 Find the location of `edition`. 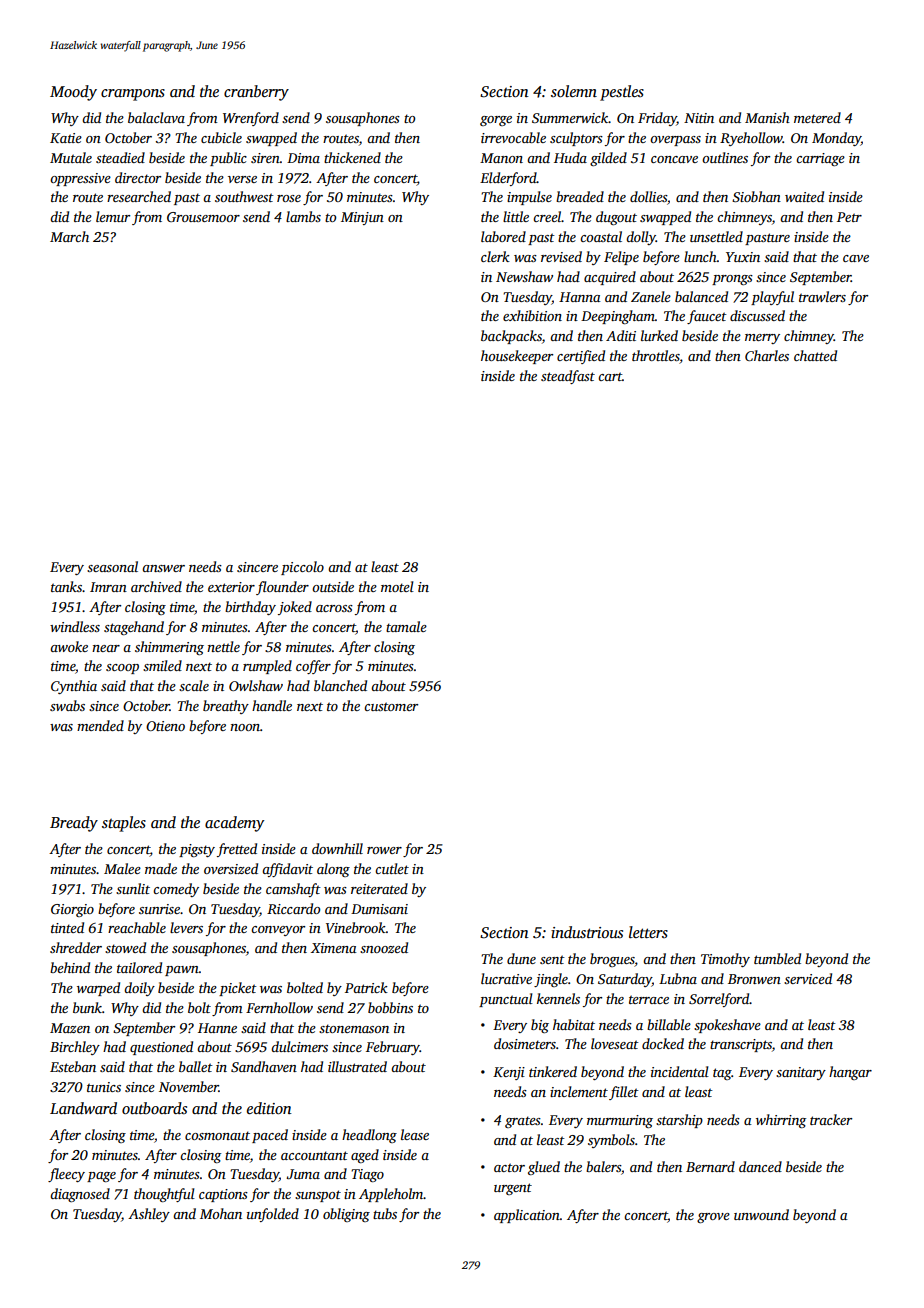

edition is located at coordinates (269, 1108).
